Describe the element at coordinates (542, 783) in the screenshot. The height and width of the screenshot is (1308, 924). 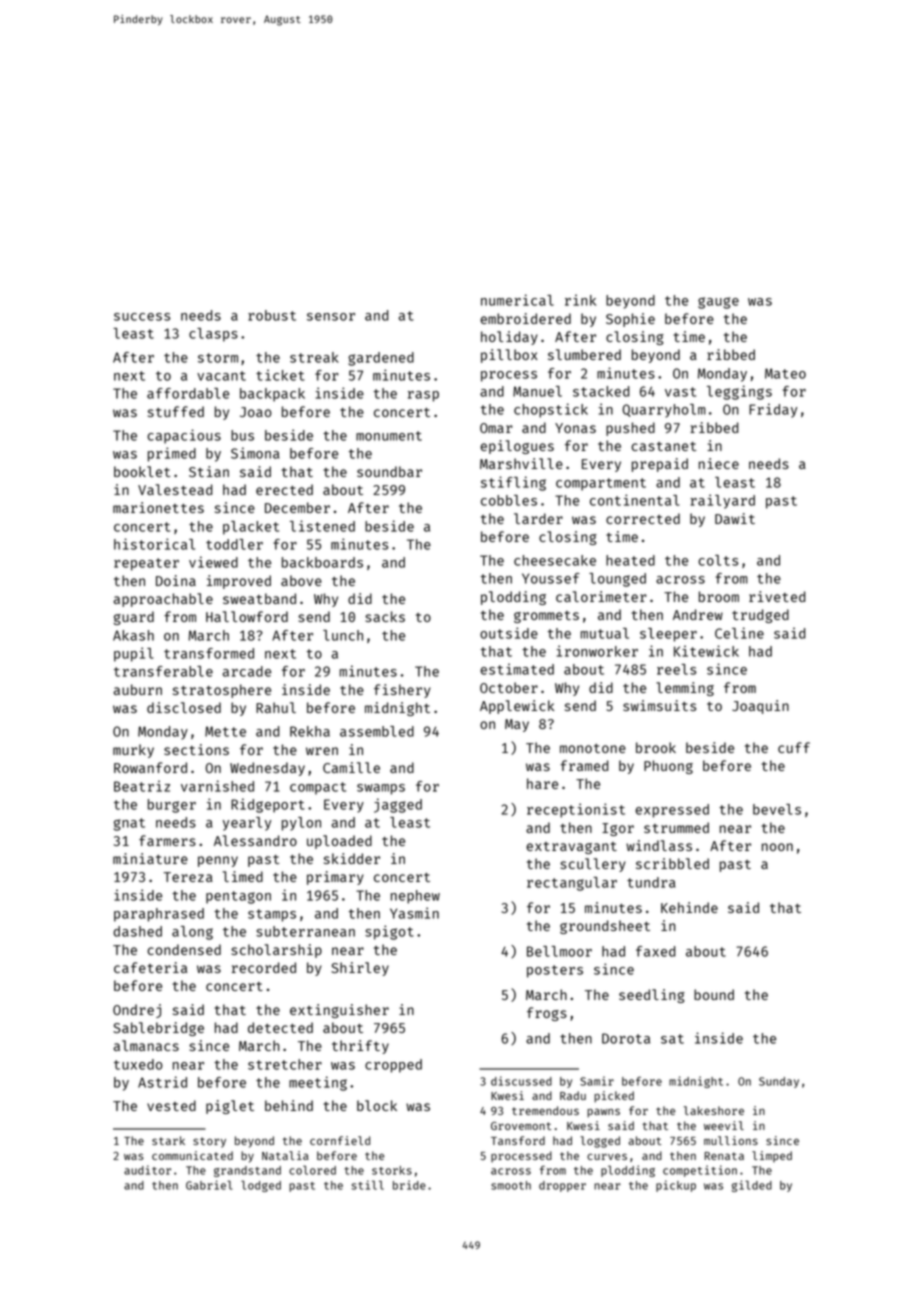
I see `hare` at that location.
